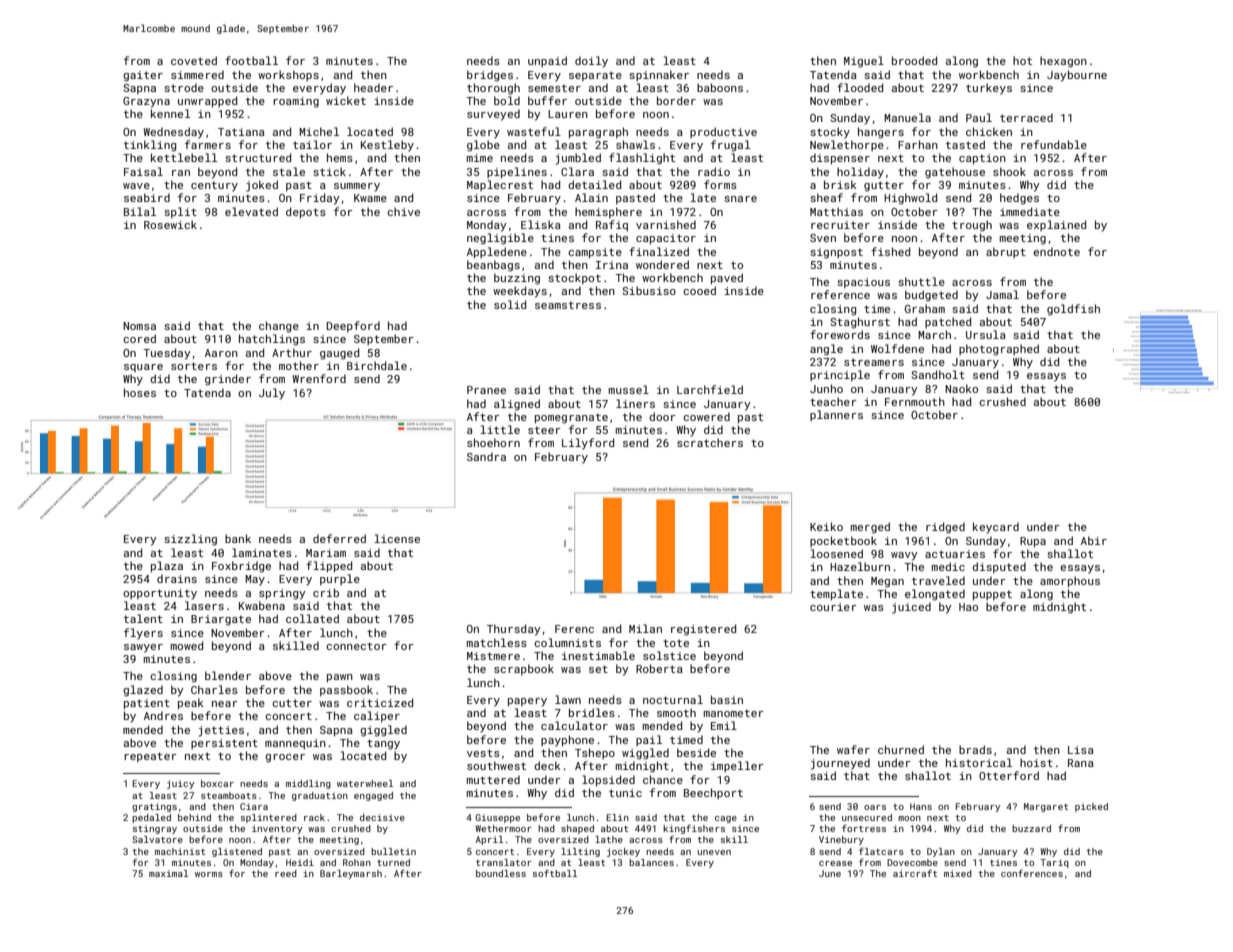 The height and width of the image is (952, 1233). I want to click on Faisal, so click(143, 171).
